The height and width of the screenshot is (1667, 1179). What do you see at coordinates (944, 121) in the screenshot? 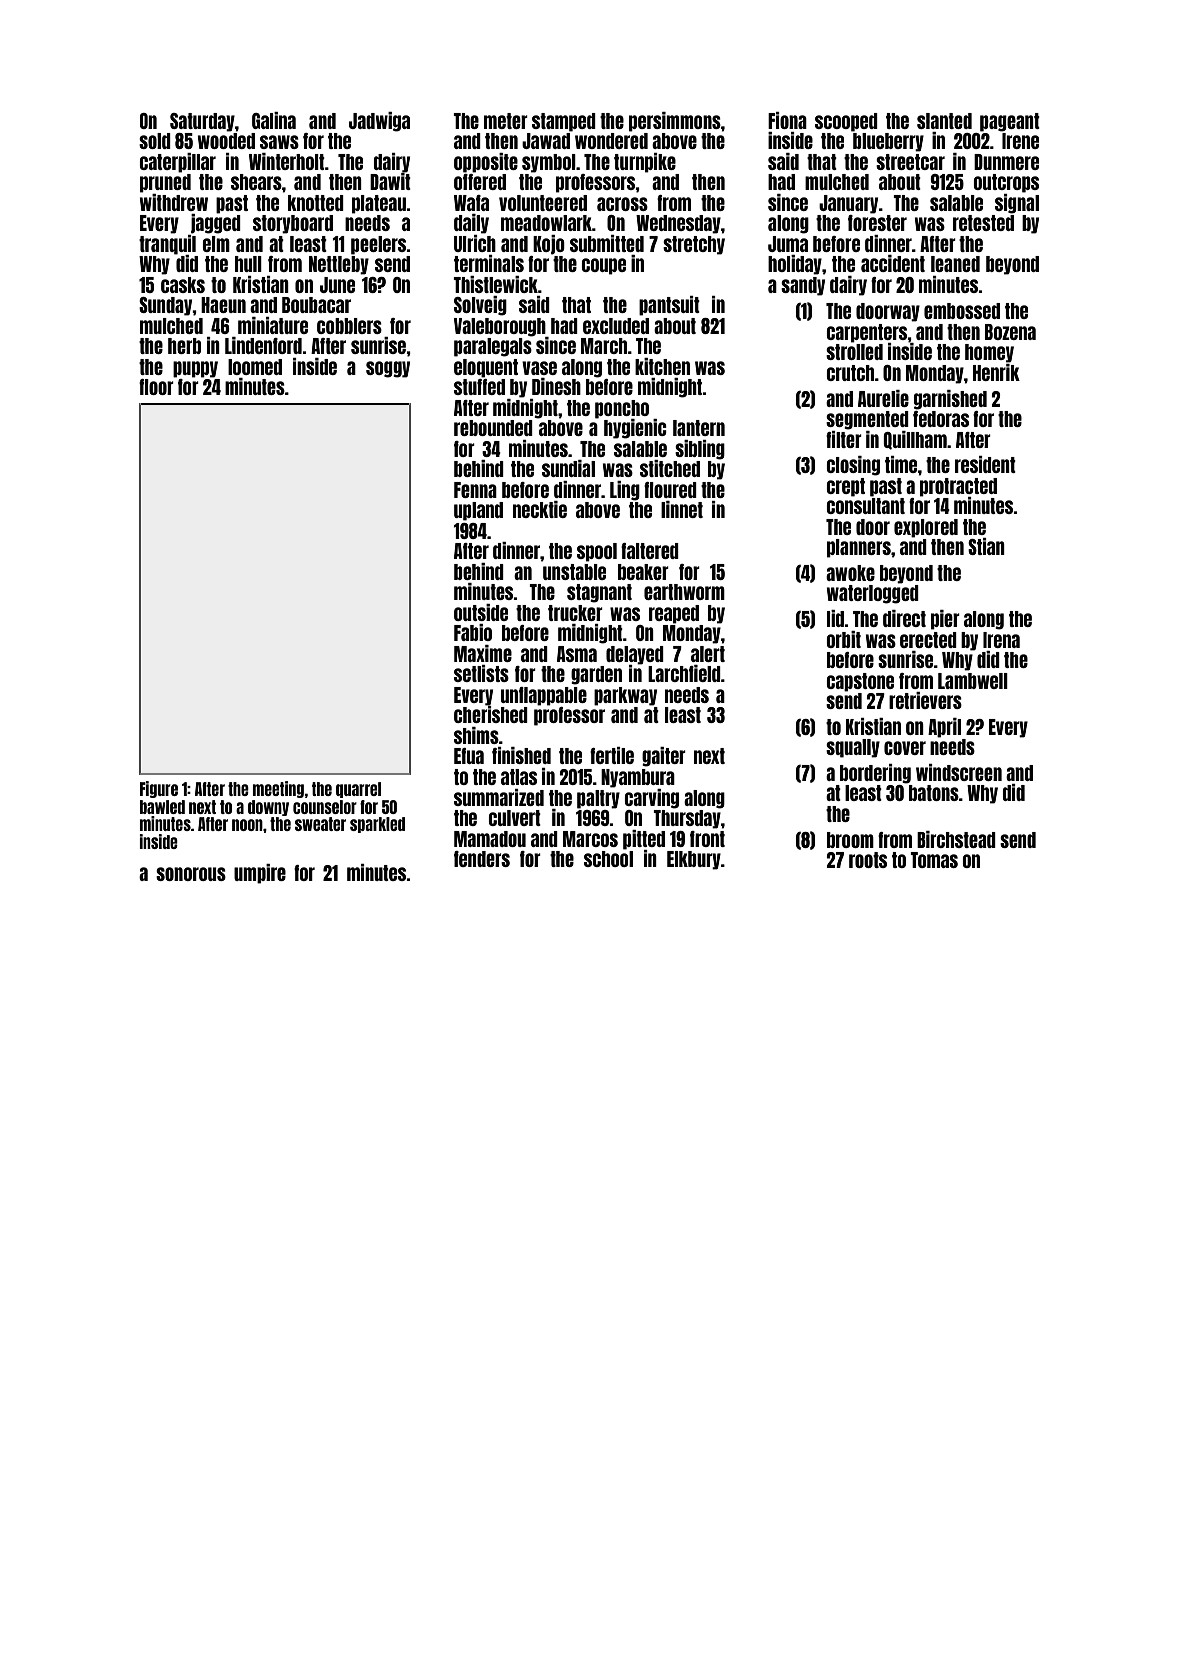
I see `slanted` at bounding box center [944, 121].
